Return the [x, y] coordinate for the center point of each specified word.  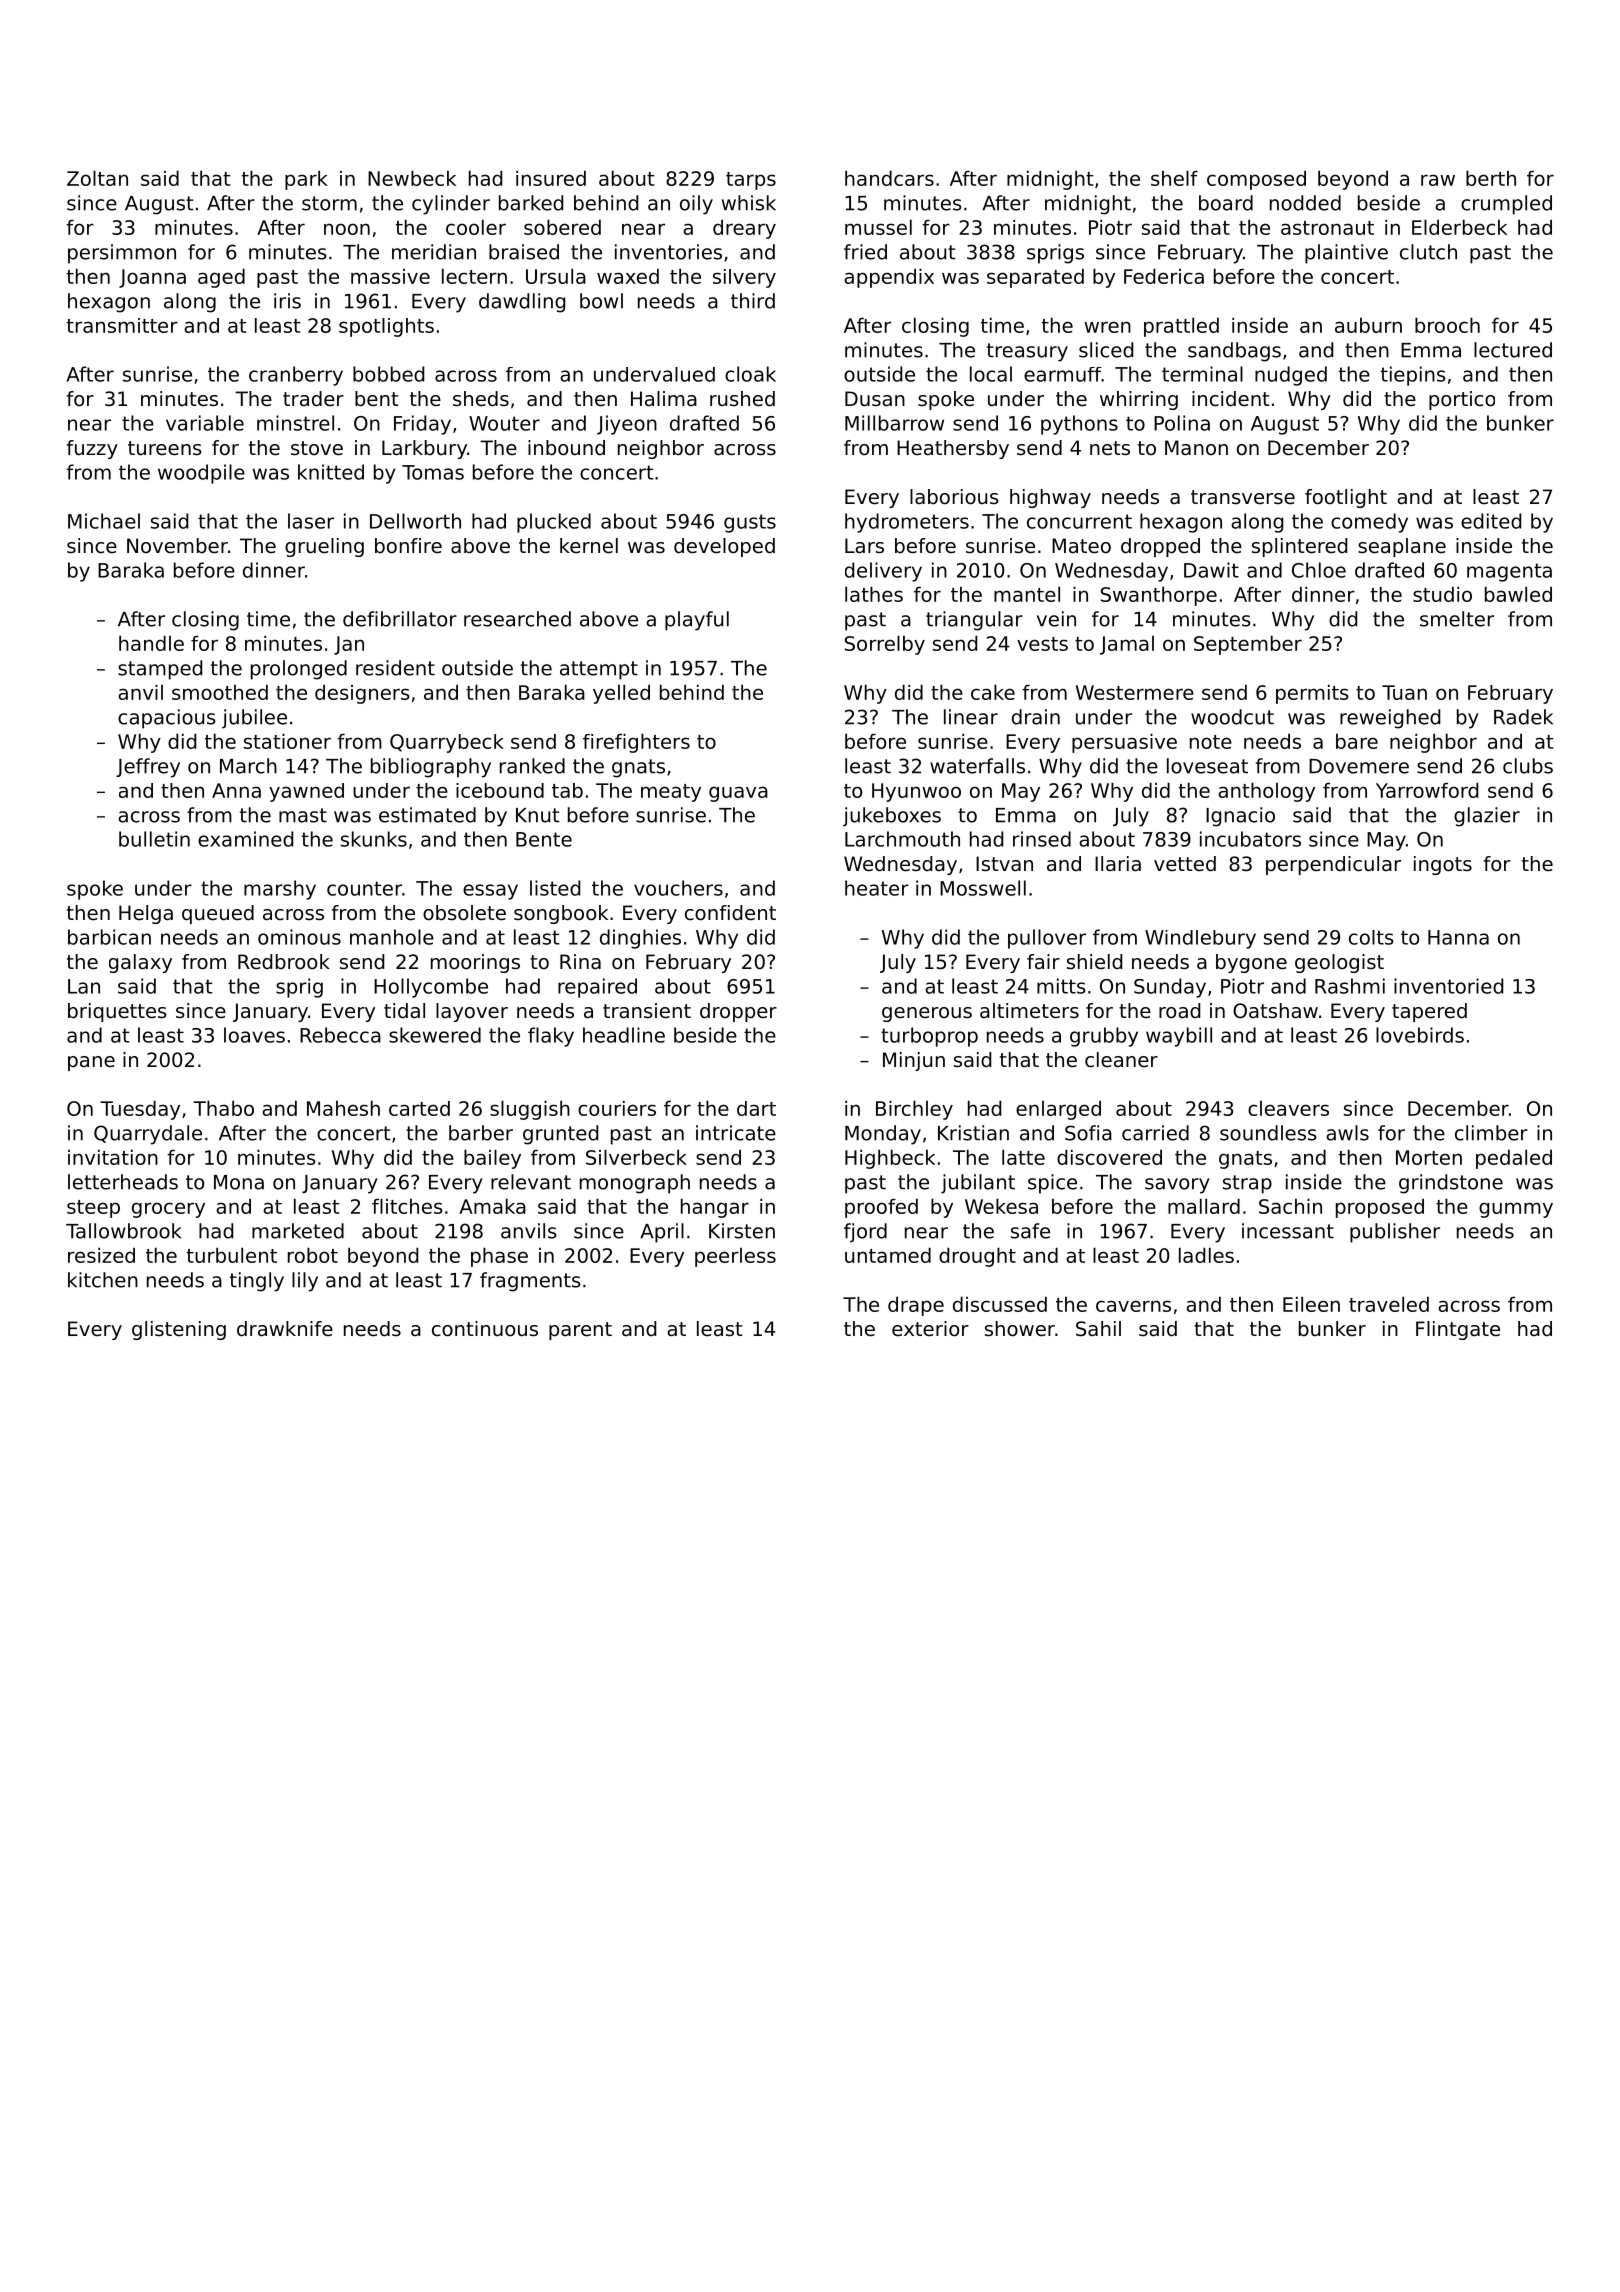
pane [91, 1063]
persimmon [122, 254]
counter [364, 888]
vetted [1185, 864]
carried [1155, 1133]
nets [1110, 448]
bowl [601, 301]
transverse [1243, 497]
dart [756, 1108]
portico [1462, 400]
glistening [179, 1330]
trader [313, 398]
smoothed [220, 692]
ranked [532, 766]
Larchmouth [902, 839]
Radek [1523, 717]
